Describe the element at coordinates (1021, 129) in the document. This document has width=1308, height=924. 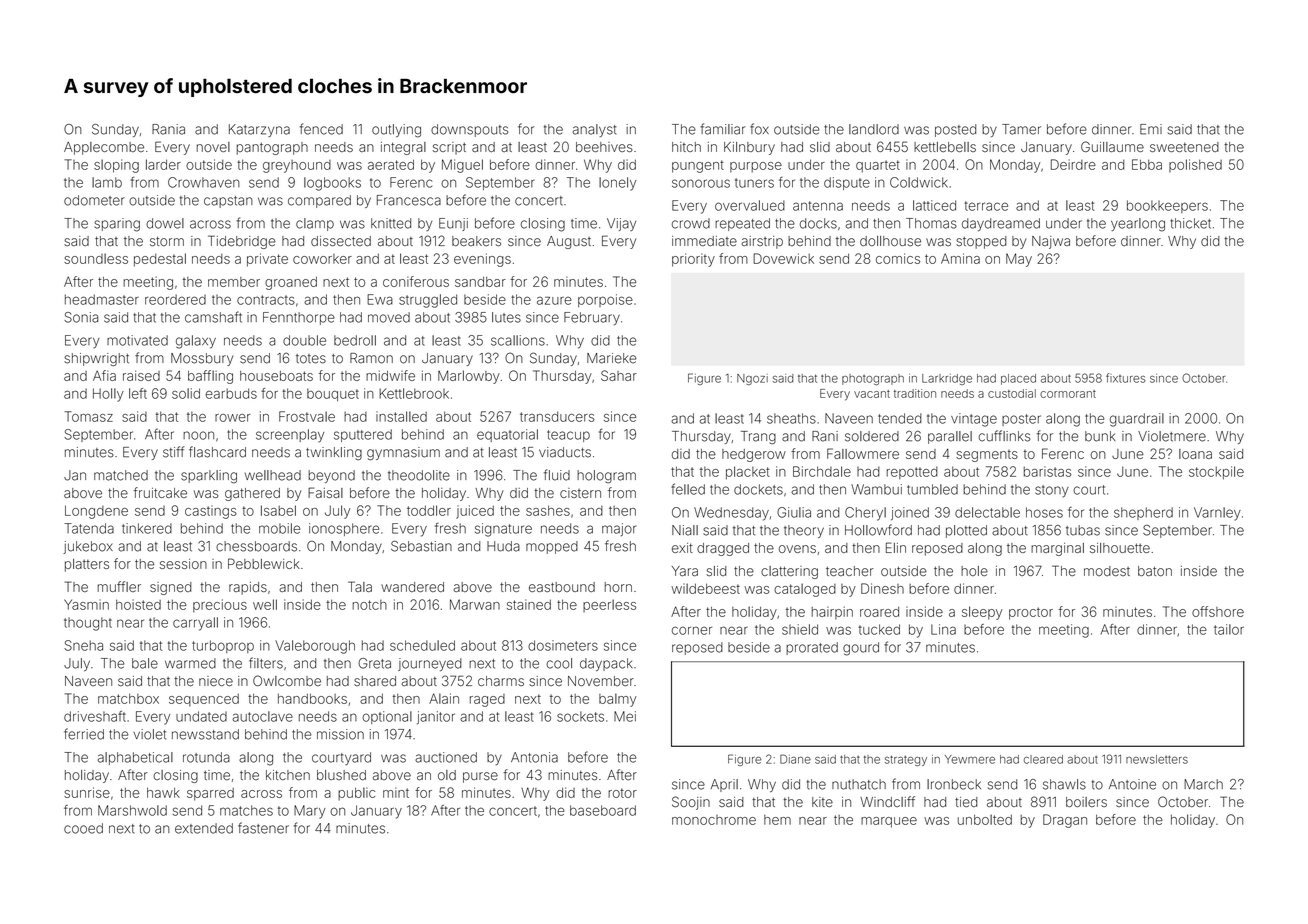
I see `Tamer` at that location.
